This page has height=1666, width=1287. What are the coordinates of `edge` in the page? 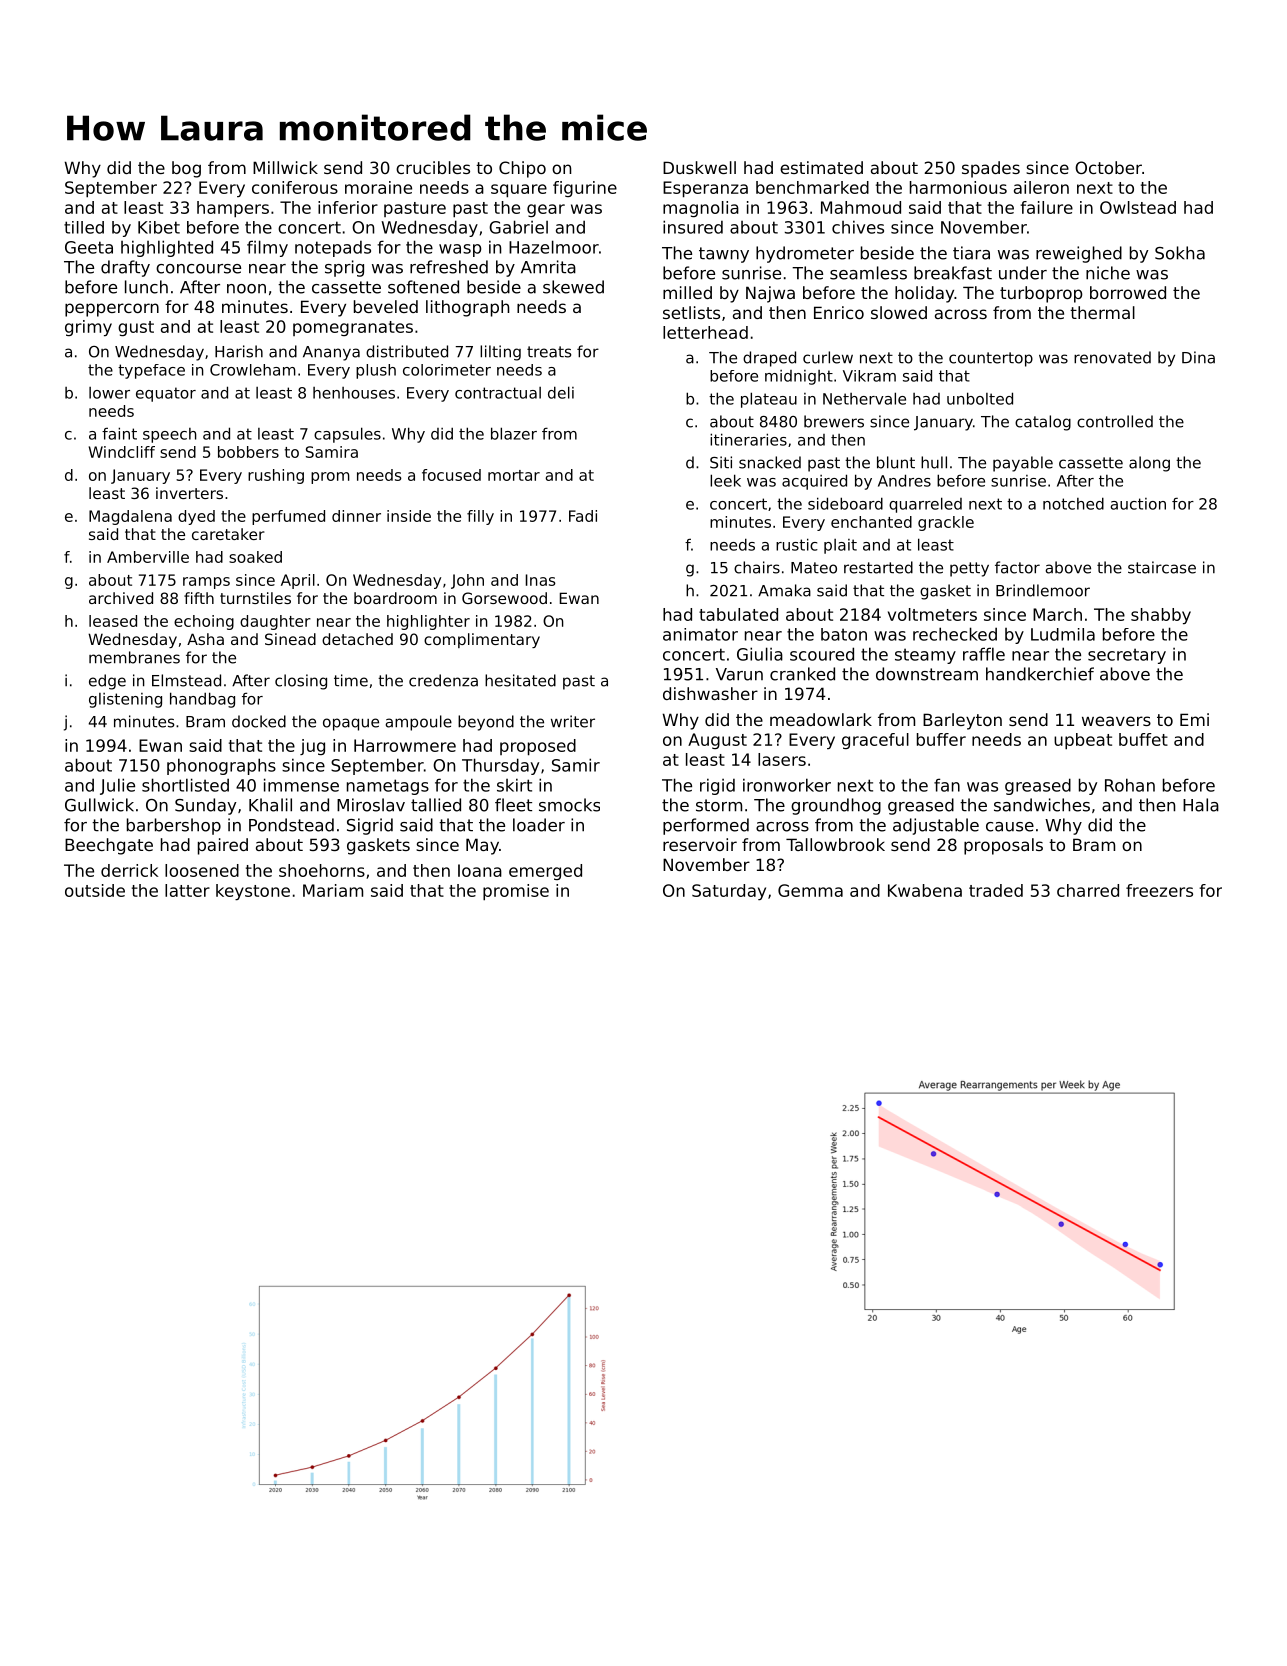 It's located at (107, 682).
